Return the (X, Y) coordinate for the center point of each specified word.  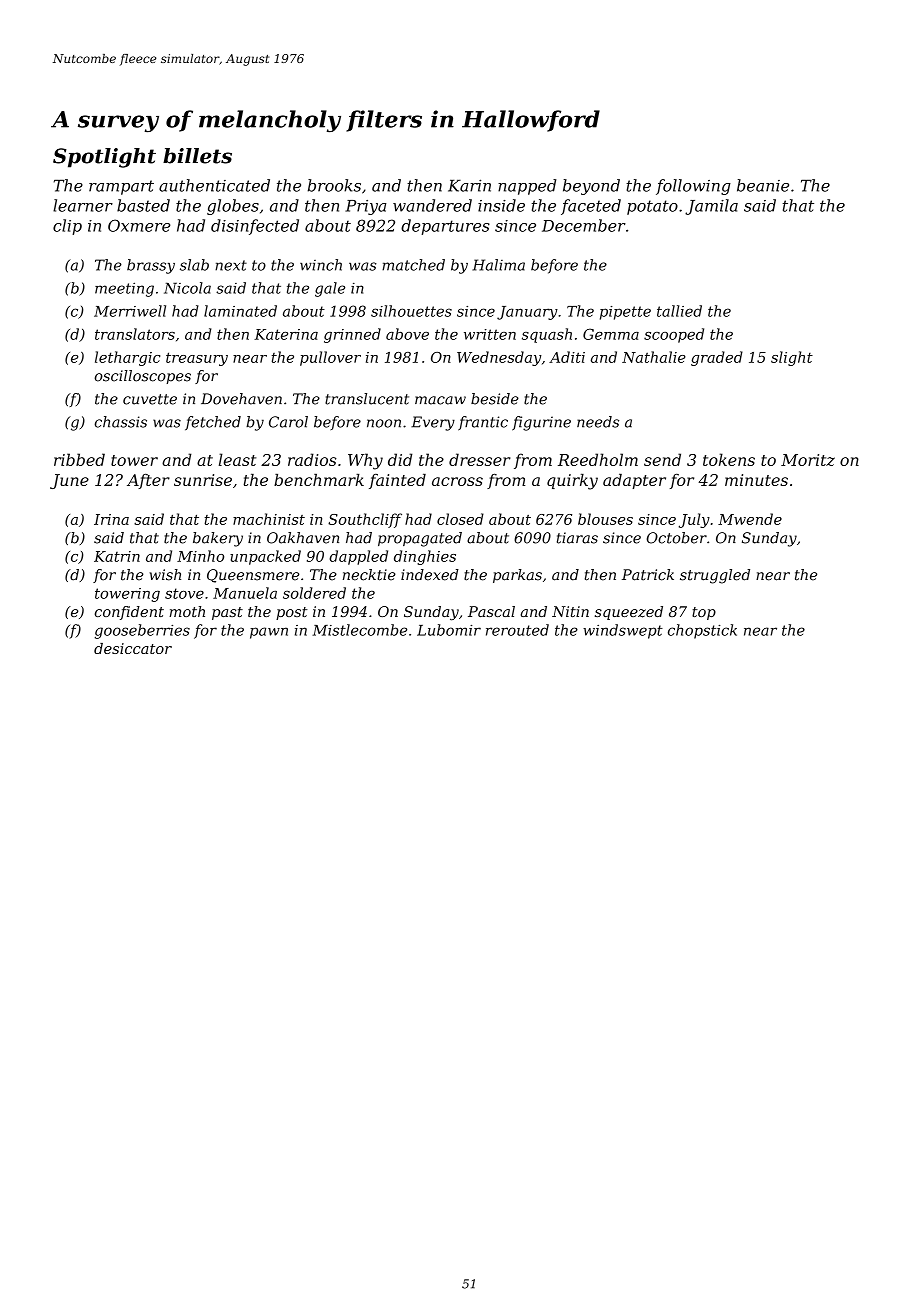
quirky (572, 482)
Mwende (750, 519)
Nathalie (654, 357)
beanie (763, 185)
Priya (365, 207)
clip (67, 227)
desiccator (133, 648)
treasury (197, 359)
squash (547, 335)
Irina (111, 519)
